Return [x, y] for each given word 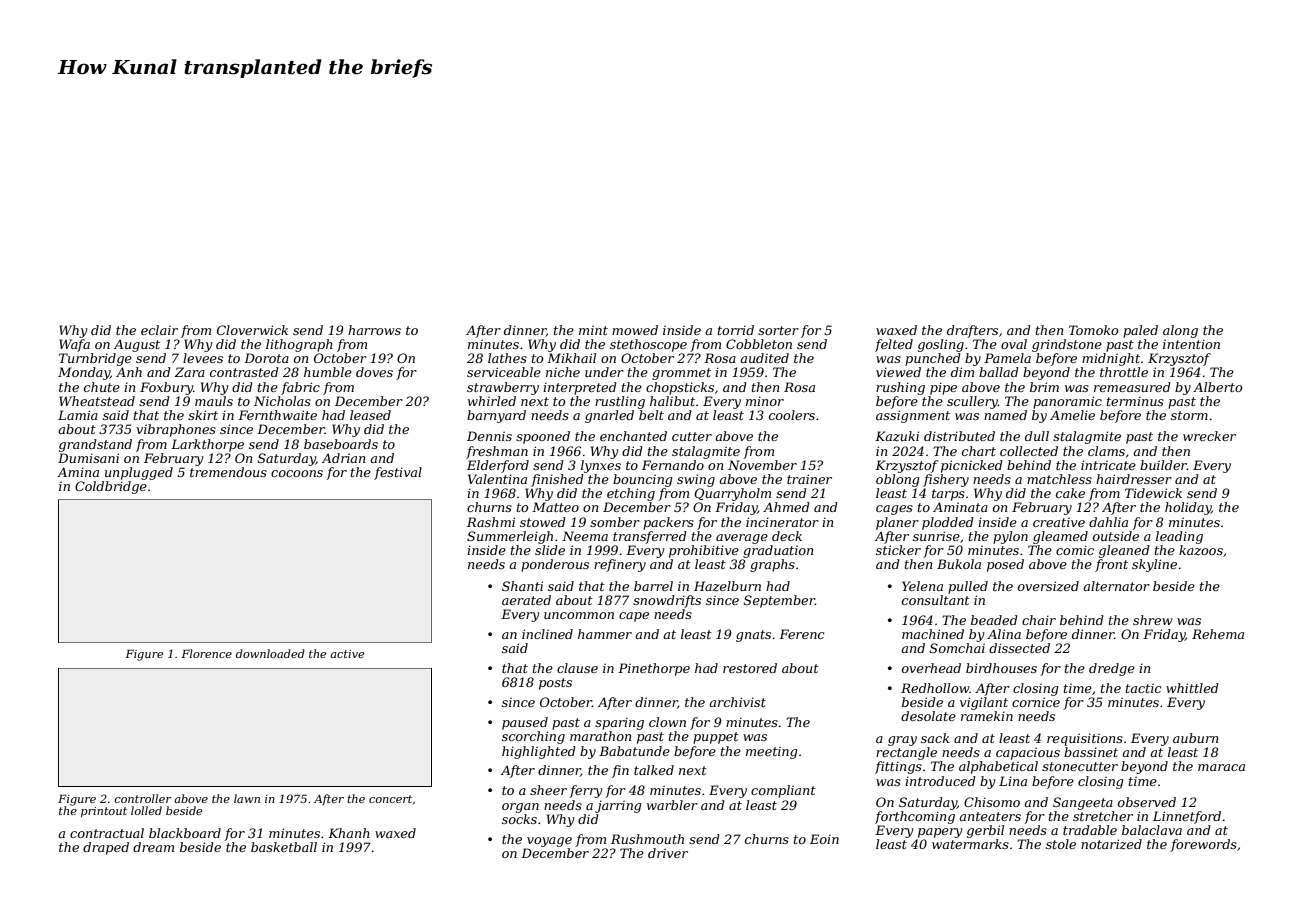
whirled [492, 401]
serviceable [504, 372]
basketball [284, 847]
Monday [84, 373]
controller [143, 798]
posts [555, 684]
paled [1140, 331]
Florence [206, 653]
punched [933, 359]
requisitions [1085, 739]
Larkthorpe [207, 445]
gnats [753, 636]
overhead [931, 668]
